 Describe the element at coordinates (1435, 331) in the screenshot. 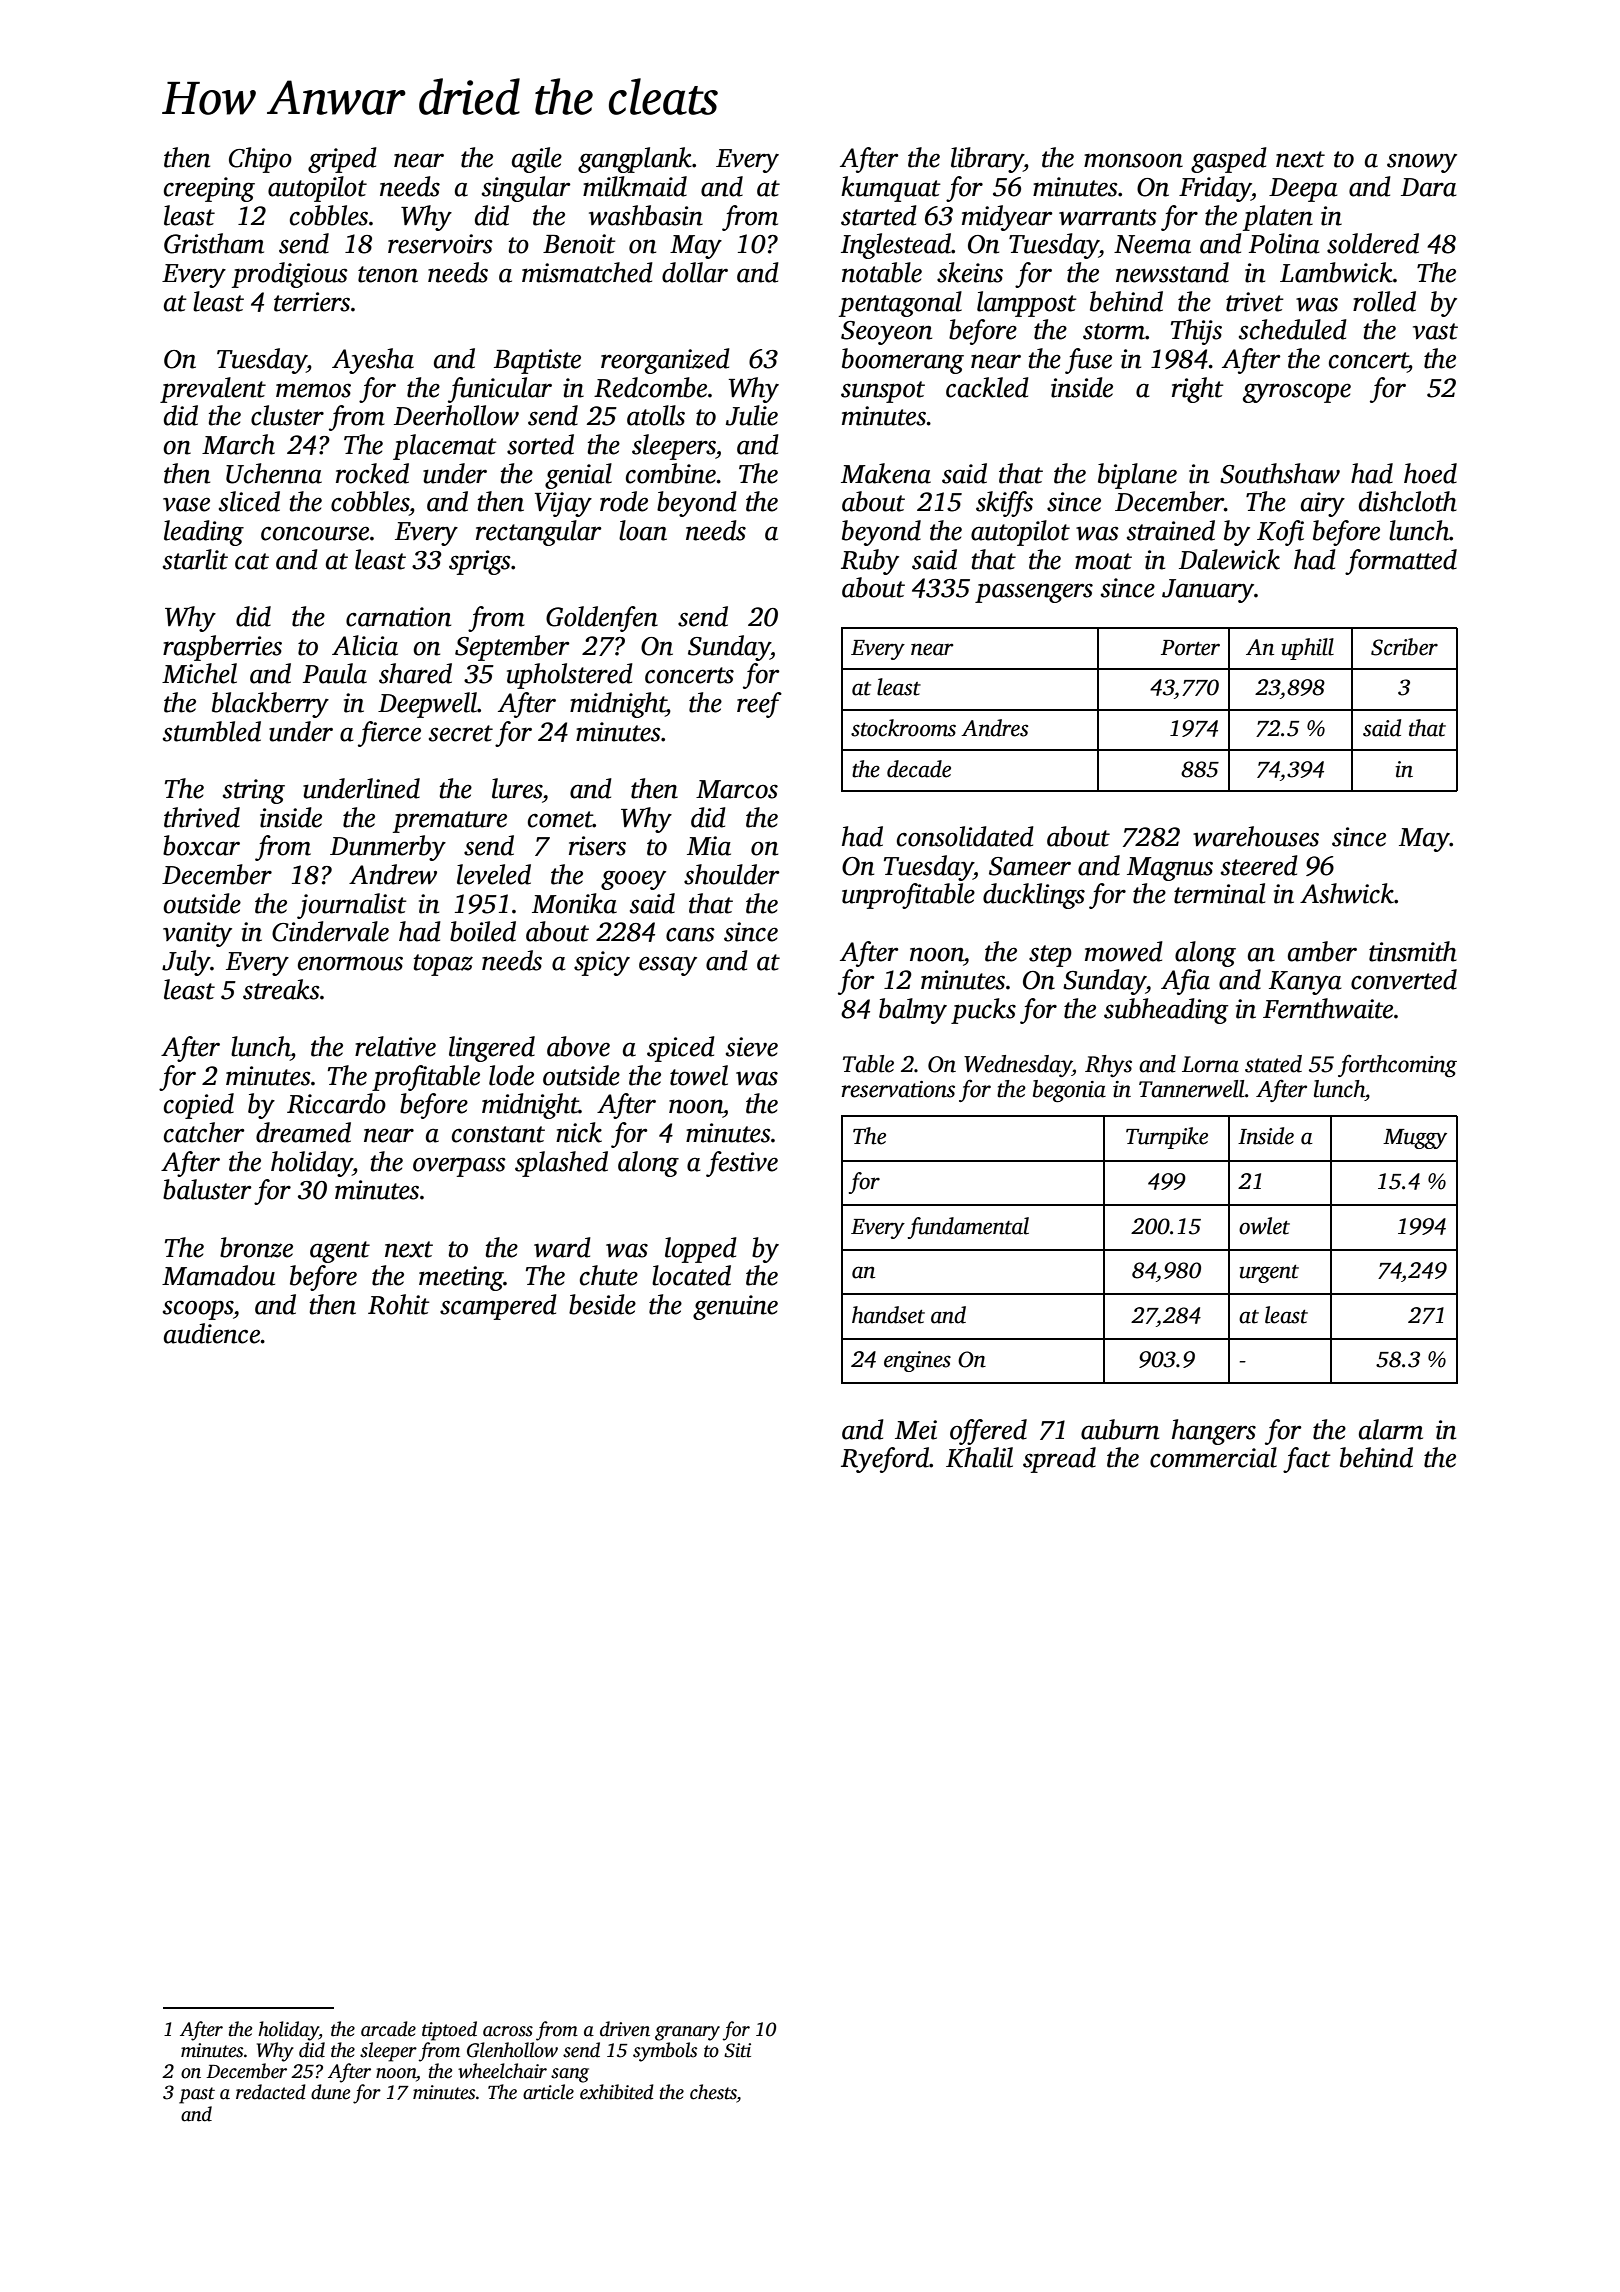

I see `vast` at that location.
